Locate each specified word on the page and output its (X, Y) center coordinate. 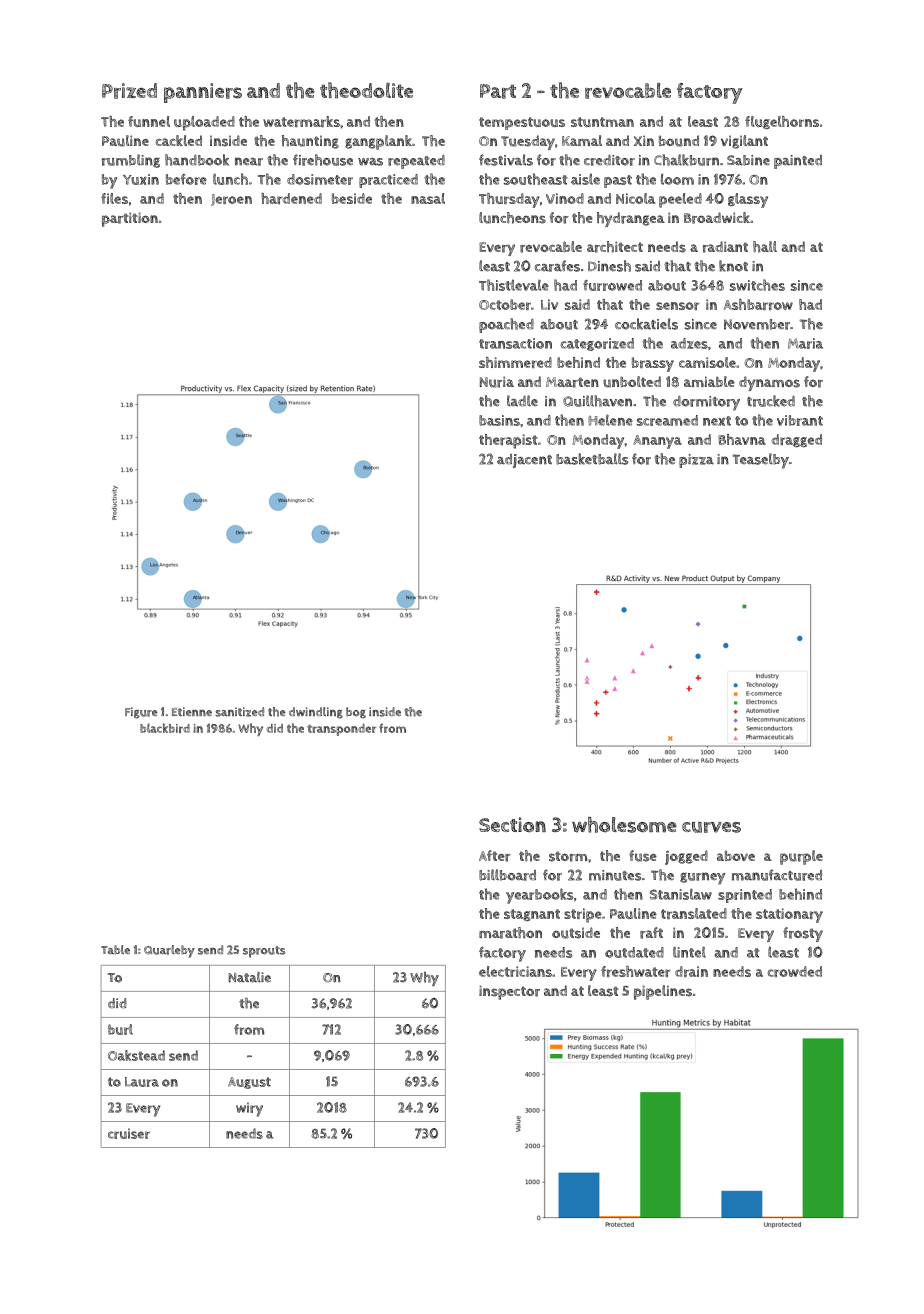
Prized (129, 91)
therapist (508, 441)
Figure (141, 713)
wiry (249, 1109)
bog (356, 713)
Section (512, 825)
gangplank (378, 142)
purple (801, 857)
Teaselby (760, 461)
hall (765, 247)
